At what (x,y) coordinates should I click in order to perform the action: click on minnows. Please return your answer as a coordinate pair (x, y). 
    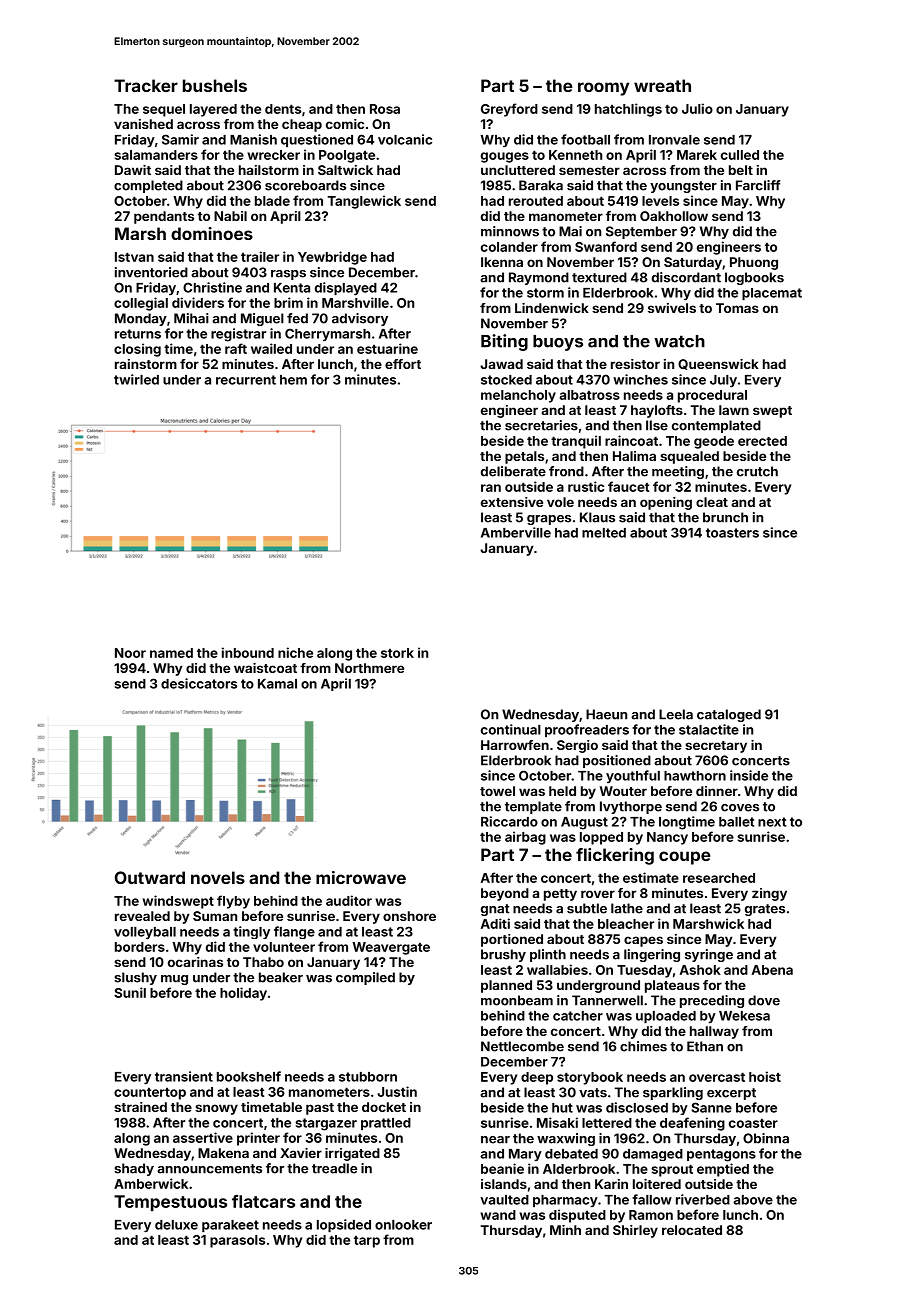
    Looking at the image, I should click on (510, 231).
